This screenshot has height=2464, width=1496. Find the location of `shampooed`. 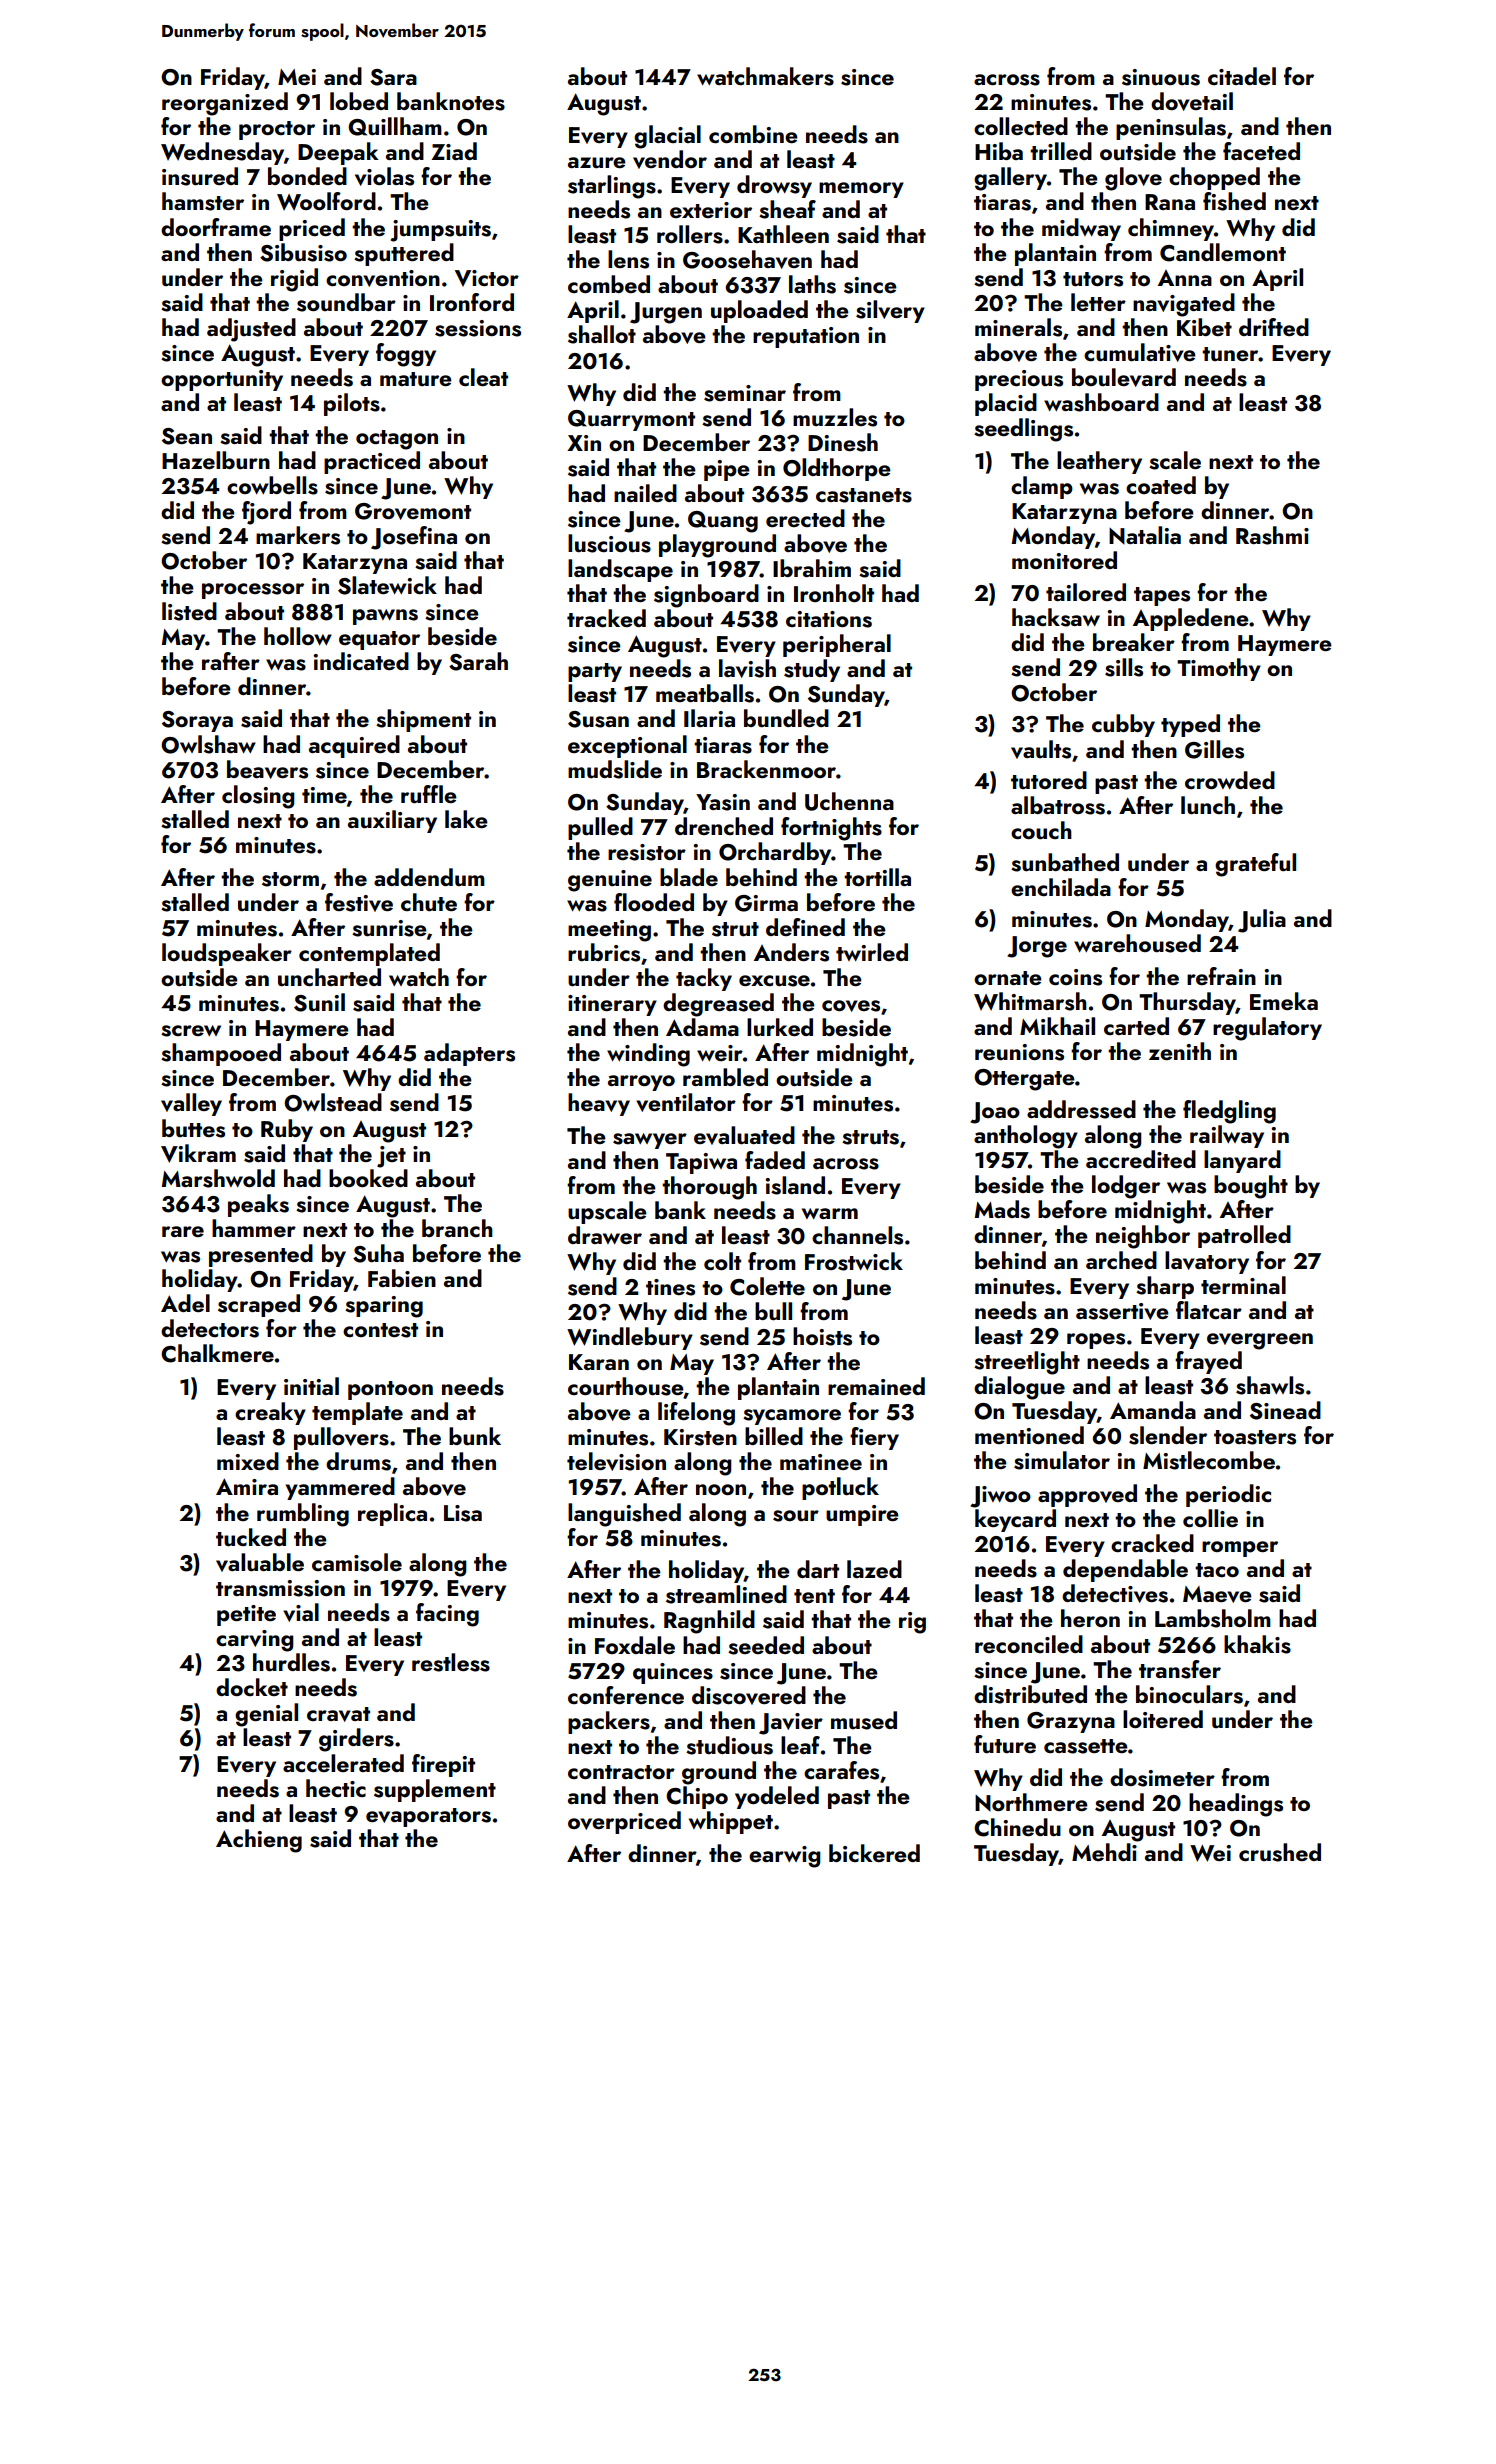

shampooed is located at coordinates (221, 1054).
